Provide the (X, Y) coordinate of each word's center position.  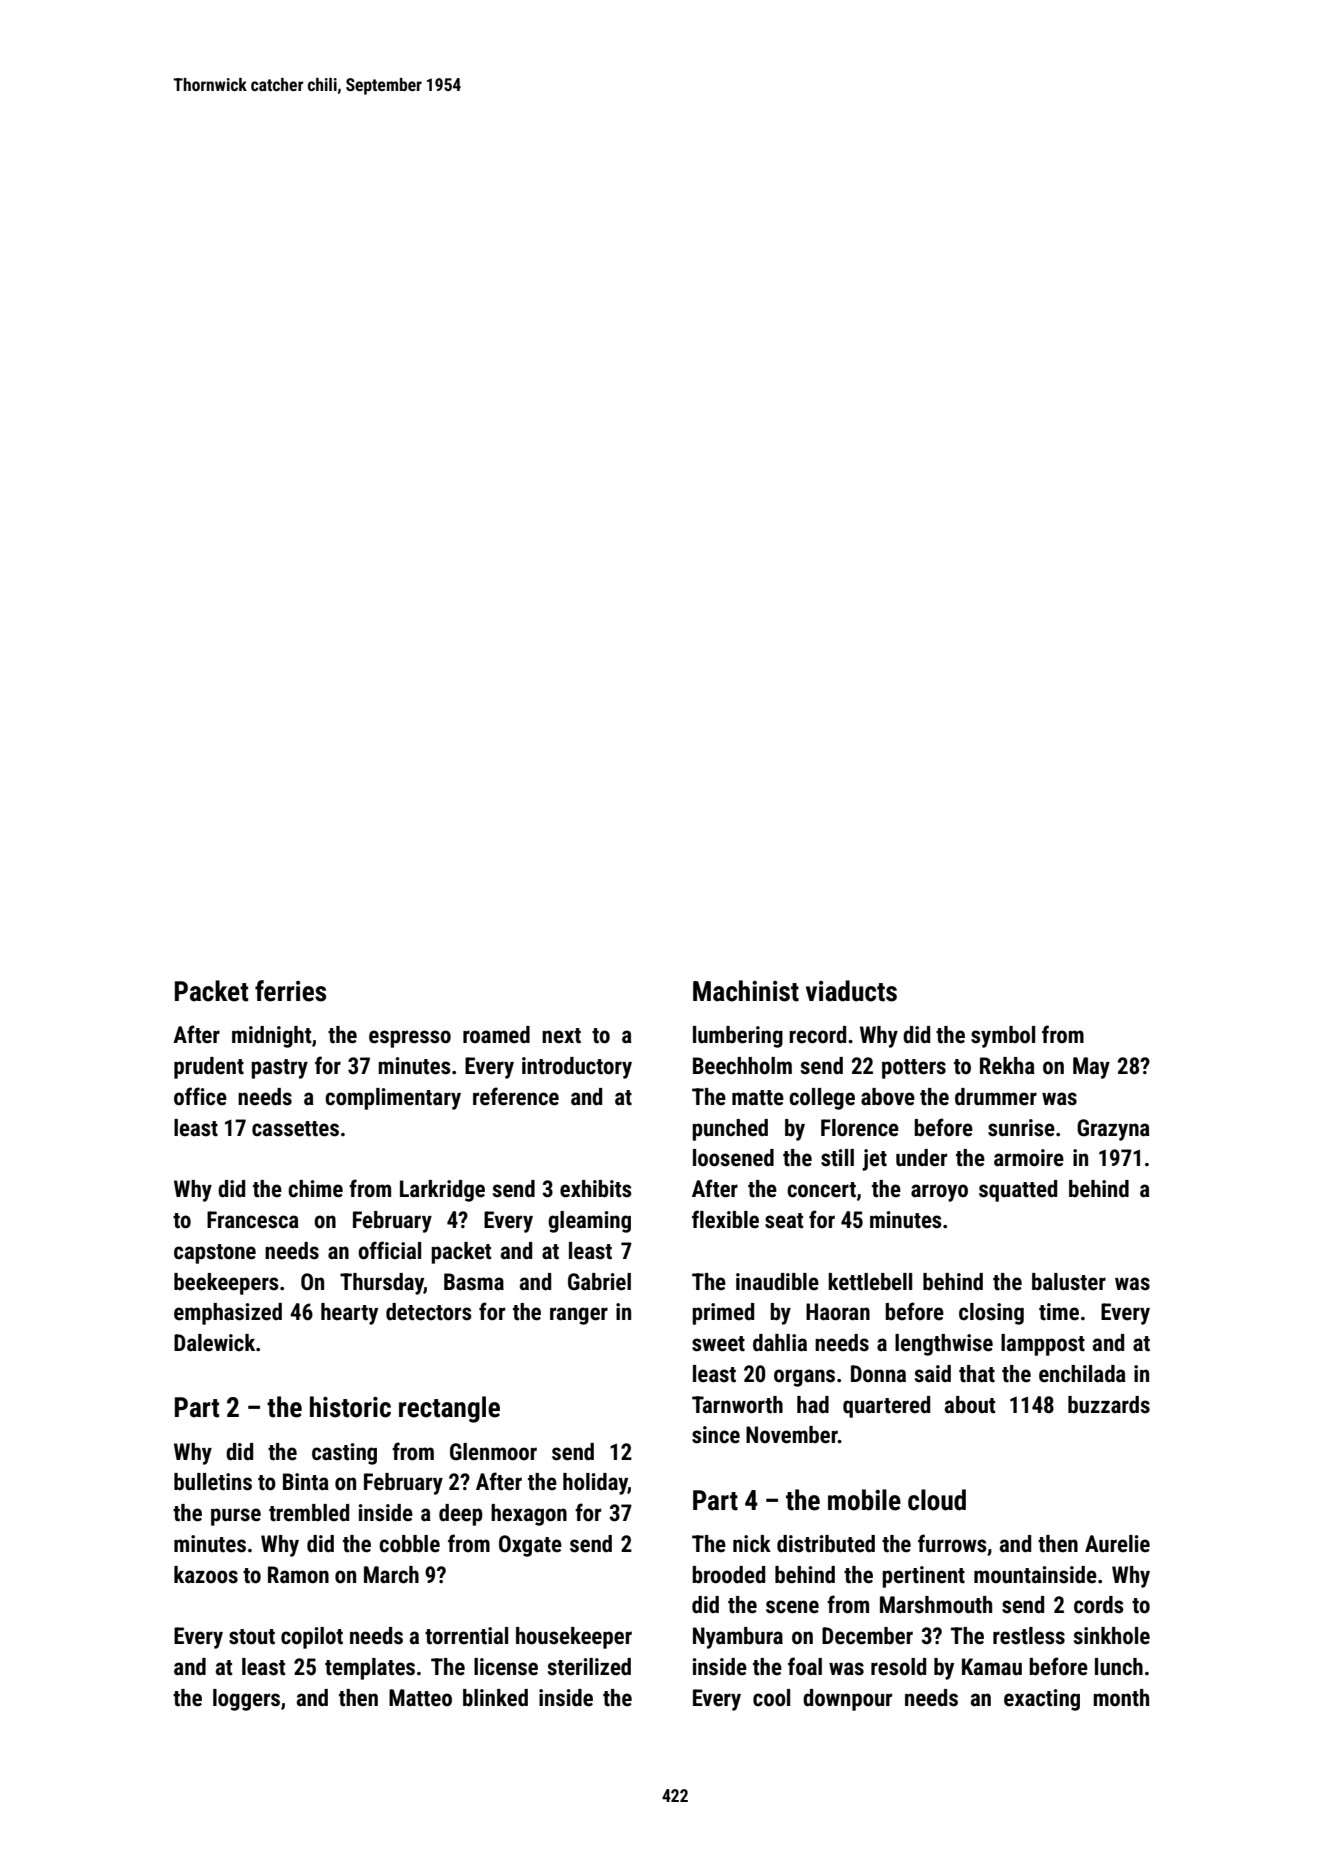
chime (315, 1189)
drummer (996, 1097)
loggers (246, 1700)
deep (461, 1515)
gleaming (589, 1222)
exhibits (596, 1189)
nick (752, 1544)
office (200, 1096)
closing (991, 1314)
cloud (937, 1500)
